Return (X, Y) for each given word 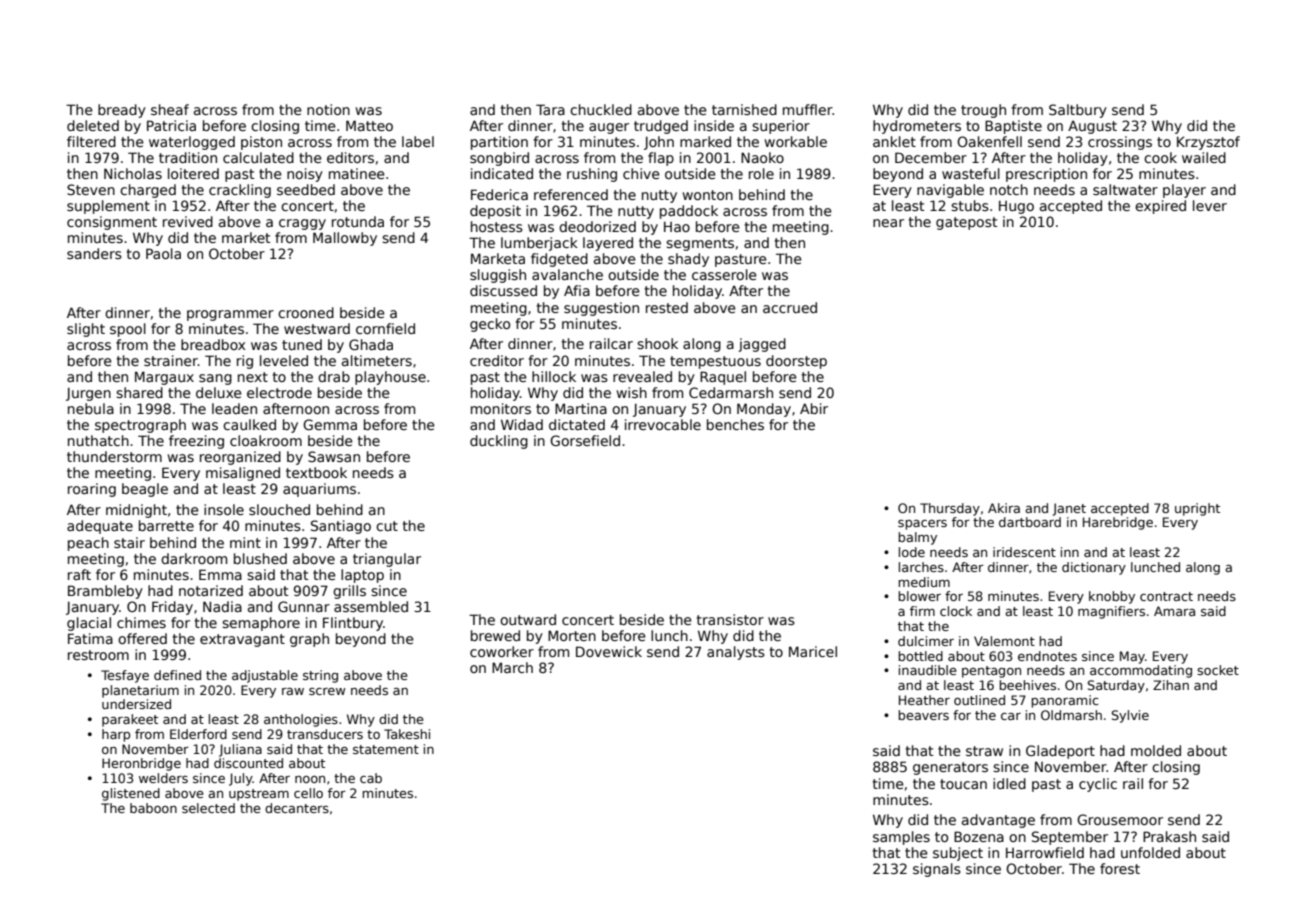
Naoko (762, 157)
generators (950, 768)
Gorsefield (585, 440)
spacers (922, 525)
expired (1160, 207)
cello (308, 793)
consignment (112, 223)
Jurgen (88, 394)
